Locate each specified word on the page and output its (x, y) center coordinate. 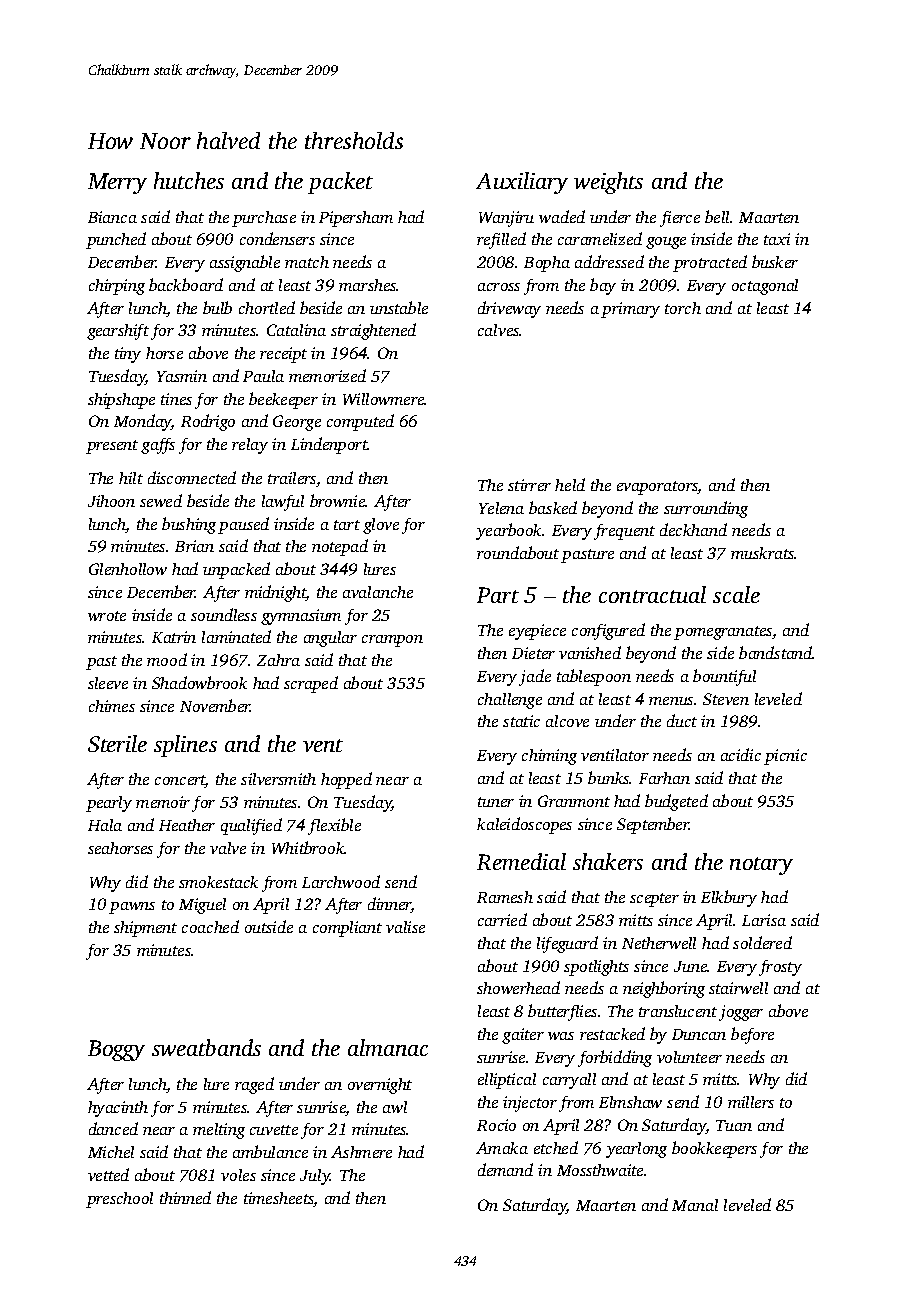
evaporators (657, 488)
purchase (264, 219)
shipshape (121, 401)
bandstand (776, 652)
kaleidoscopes (524, 825)
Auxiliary (522, 183)
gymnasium (301, 617)
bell (717, 216)
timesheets (279, 1199)
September (653, 825)
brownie (338, 500)
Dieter (533, 653)
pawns (132, 908)
